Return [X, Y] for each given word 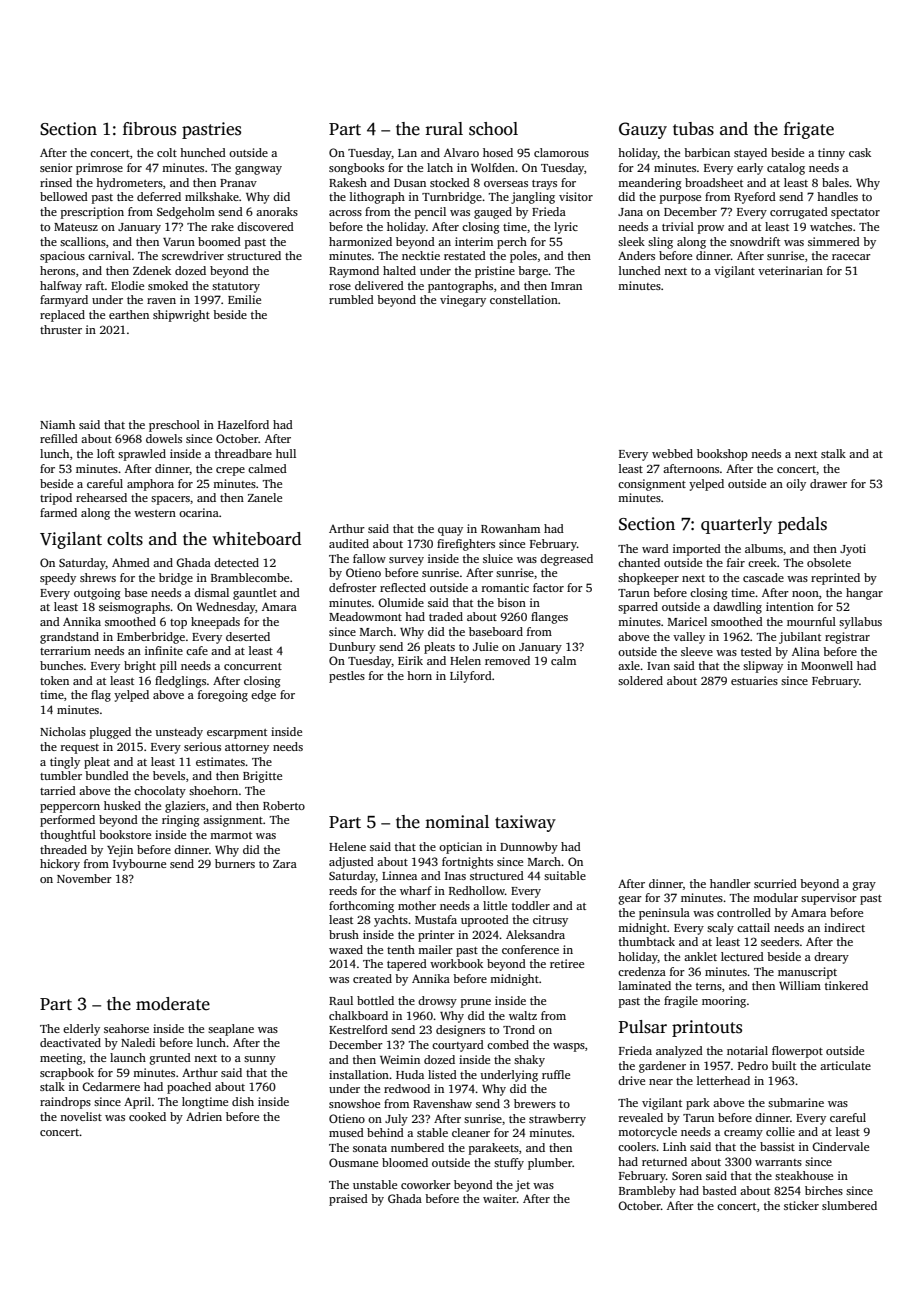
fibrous [149, 129]
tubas [693, 129]
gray [864, 886]
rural [444, 129]
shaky [529, 1061]
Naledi [138, 1042]
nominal [457, 822]
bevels [169, 775]
